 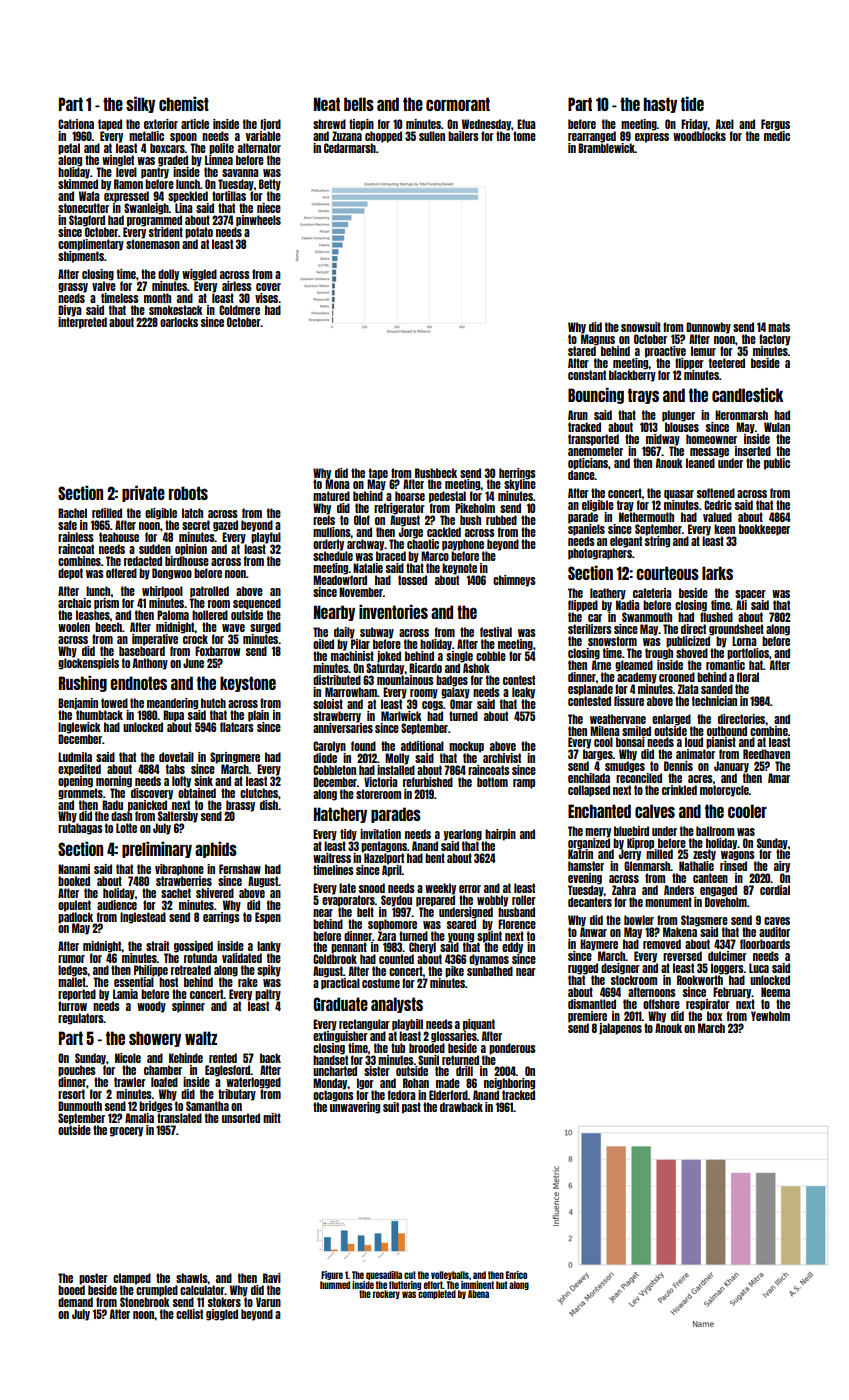 I want to click on Enchanted, so click(x=599, y=811).
